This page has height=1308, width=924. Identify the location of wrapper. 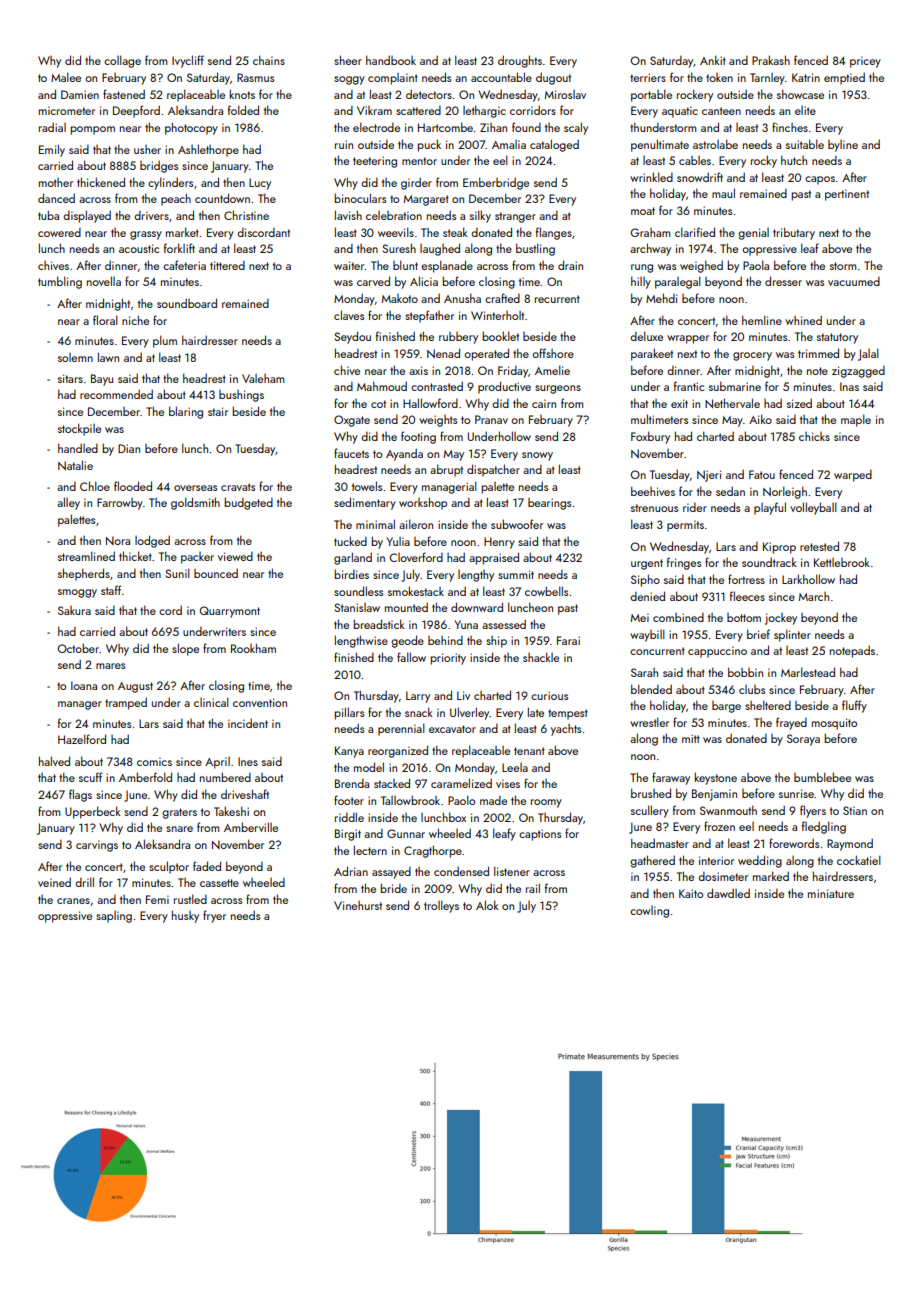
(688, 339).
